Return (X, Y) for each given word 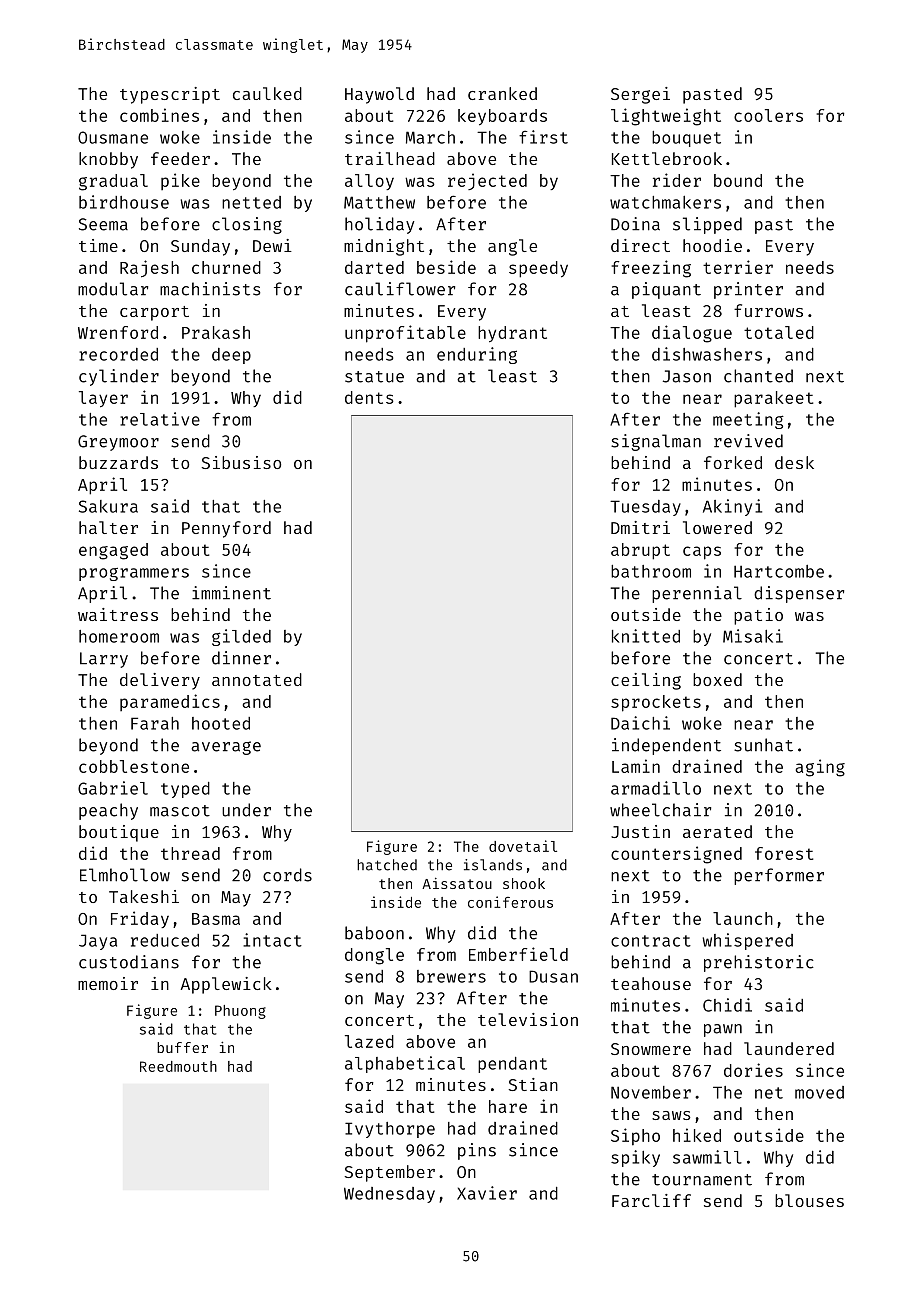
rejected (487, 181)
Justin (640, 831)
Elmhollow (125, 875)
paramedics (170, 702)
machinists (210, 289)
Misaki (753, 636)
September (390, 1173)
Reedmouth (178, 1066)
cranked (502, 93)
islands (493, 865)
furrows (768, 310)
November (651, 1092)
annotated (257, 679)
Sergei (640, 95)
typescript (170, 95)
